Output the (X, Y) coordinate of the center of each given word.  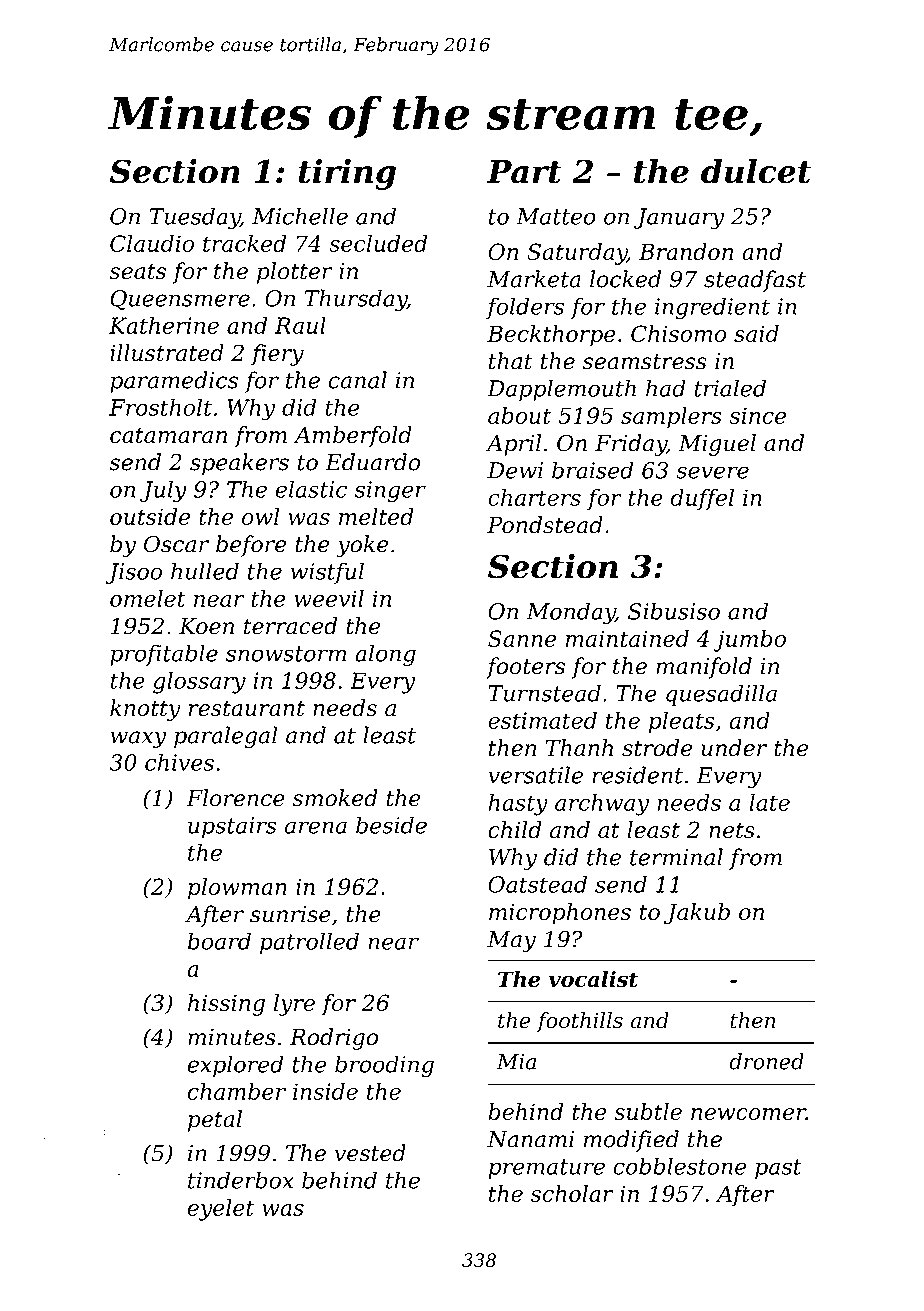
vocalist (593, 979)
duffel (702, 499)
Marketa (534, 279)
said (756, 333)
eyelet (220, 1210)
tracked (244, 243)
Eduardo (372, 462)
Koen (206, 626)
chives (179, 762)
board (219, 941)
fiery (277, 355)
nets (732, 830)
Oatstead (537, 884)
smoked (335, 798)
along (385, 655)
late (769, 802)
